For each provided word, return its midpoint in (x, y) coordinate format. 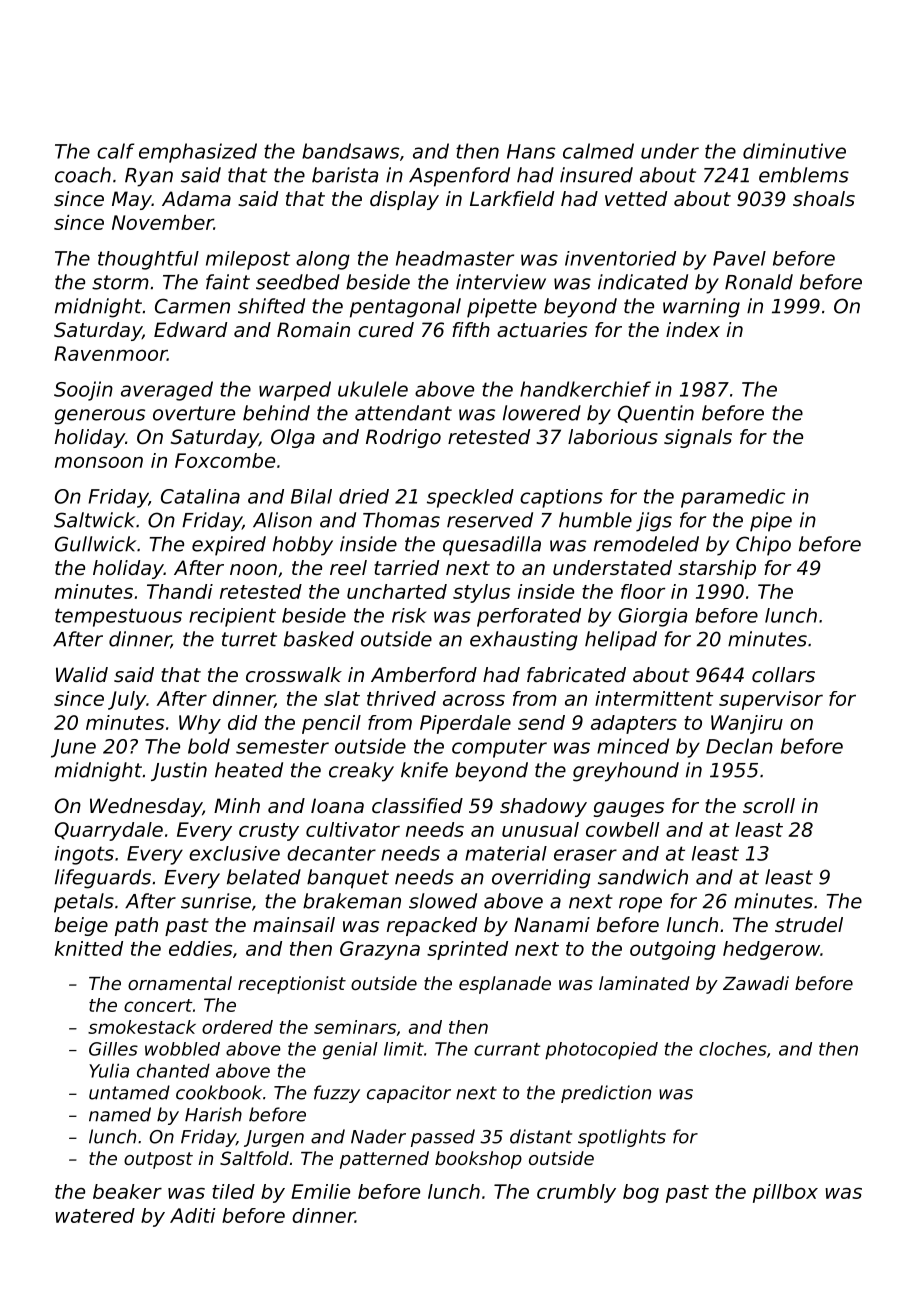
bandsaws (350, 151)
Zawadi (756, 983)
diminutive (794, 151)
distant (541, 1136)
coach (83, 175)
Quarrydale (109, 831)
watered (95, 1215)
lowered (542, 413)
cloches (733, 1049)
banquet (348, 879)
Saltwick (94, 520)
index (693, 330)
